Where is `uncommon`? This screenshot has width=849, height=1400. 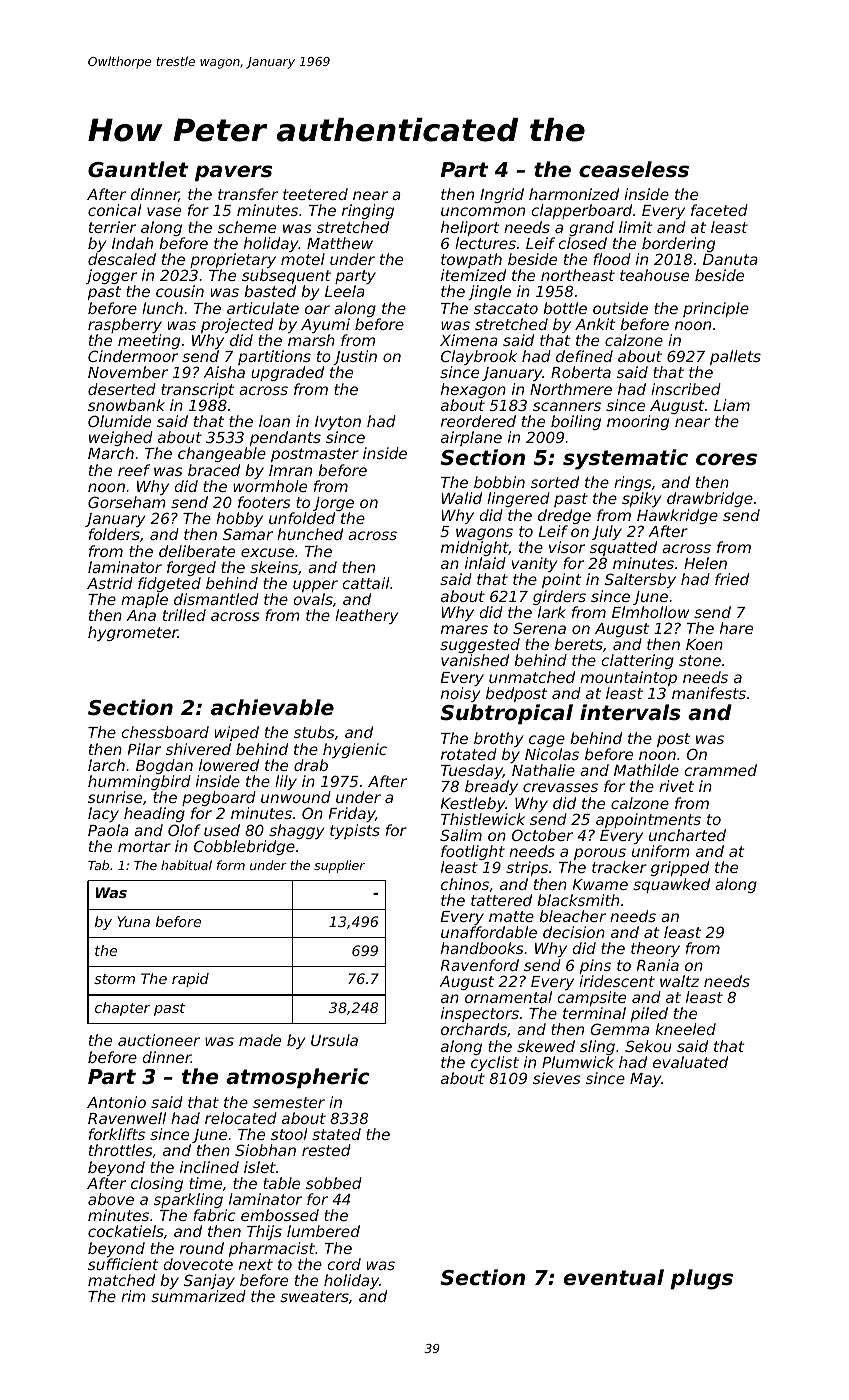
uncommon is located at coordinates (483, 211).
